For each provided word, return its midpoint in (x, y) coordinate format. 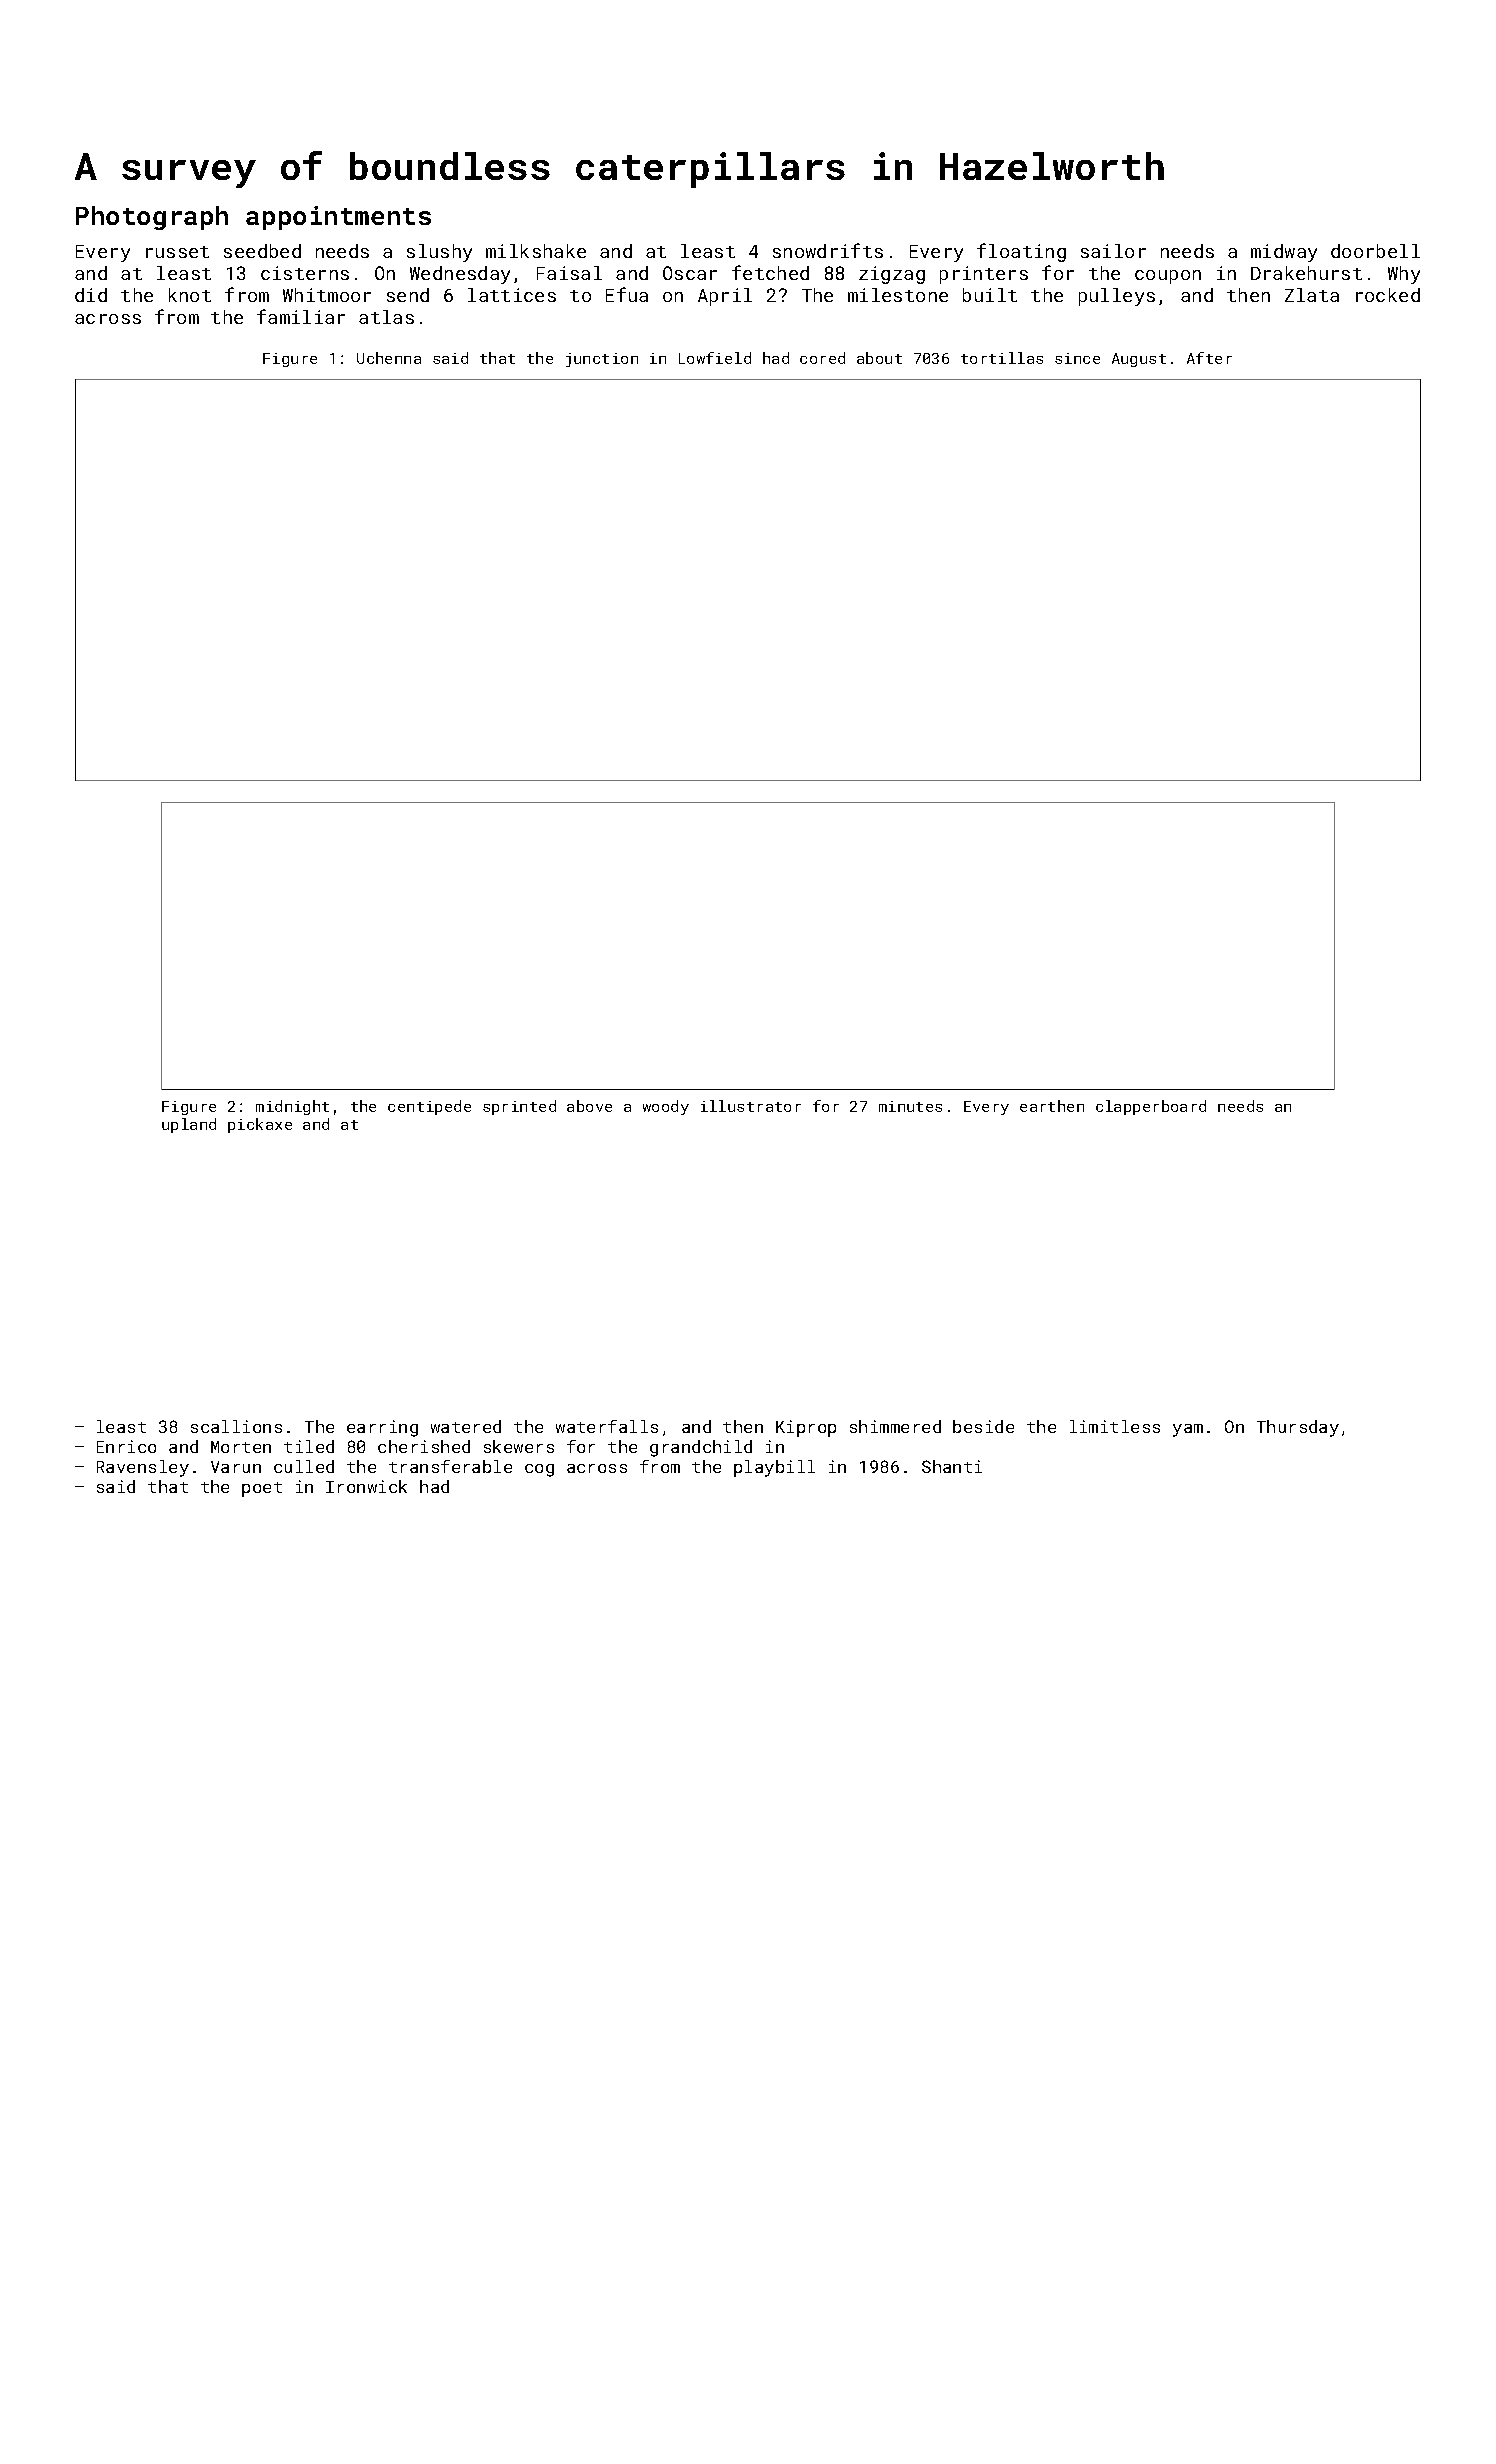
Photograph (152, 218)
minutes (910, 1106)
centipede (429, 1107)
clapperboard (1151, 1107)
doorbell (1375, 251)
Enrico (126, 1446)
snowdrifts (828, 250)
